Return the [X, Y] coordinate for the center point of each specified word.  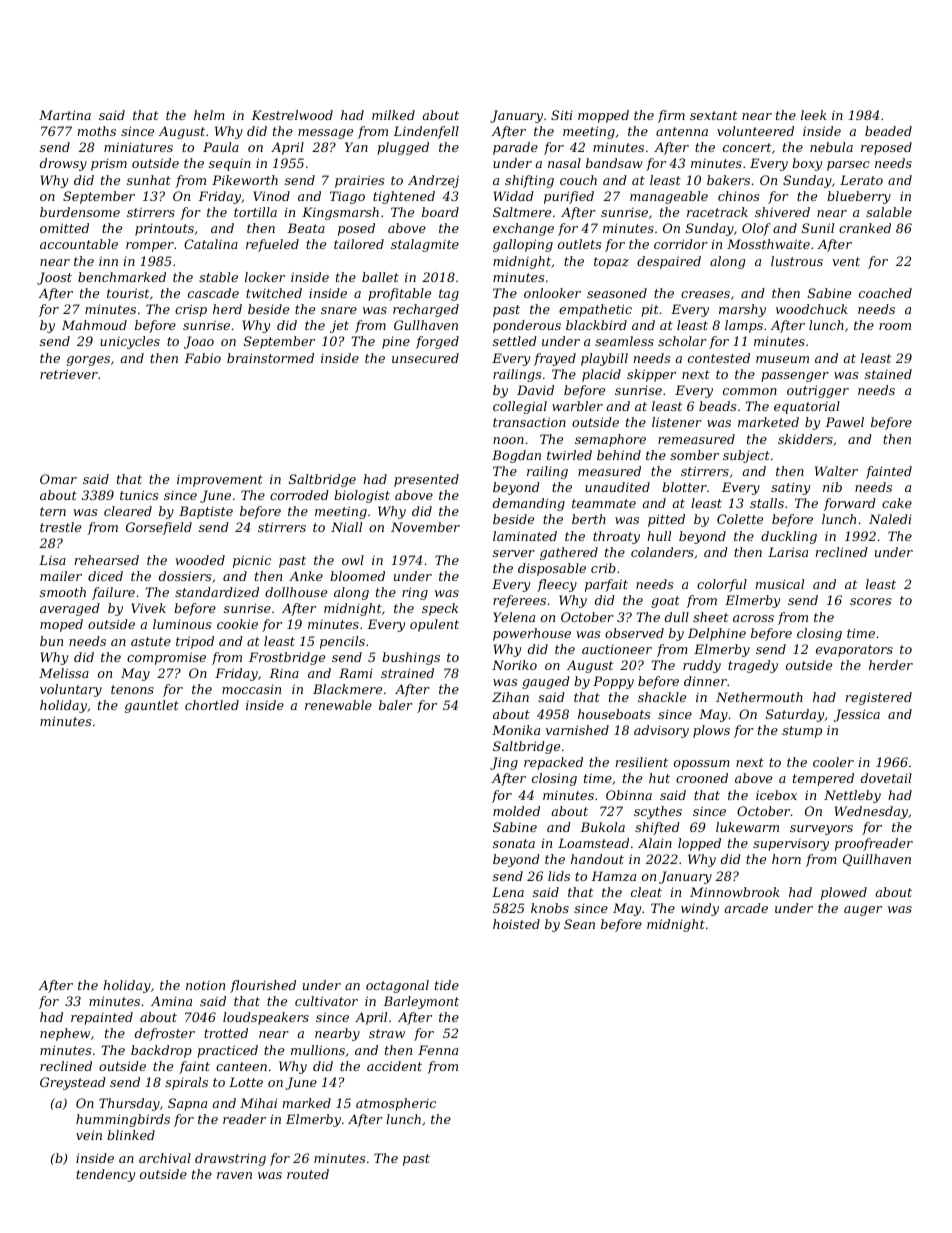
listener [677, 422]
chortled [212, 705]
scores [870, 601]
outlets [579, 244]
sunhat [149, 180]
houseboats [614, 714]
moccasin [251, 689]
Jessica [856, 715]
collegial [520, 407]
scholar [682, 341]
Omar [58, 479]
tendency [105, 1175]
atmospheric [396, 1104]
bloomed [357, 576]
